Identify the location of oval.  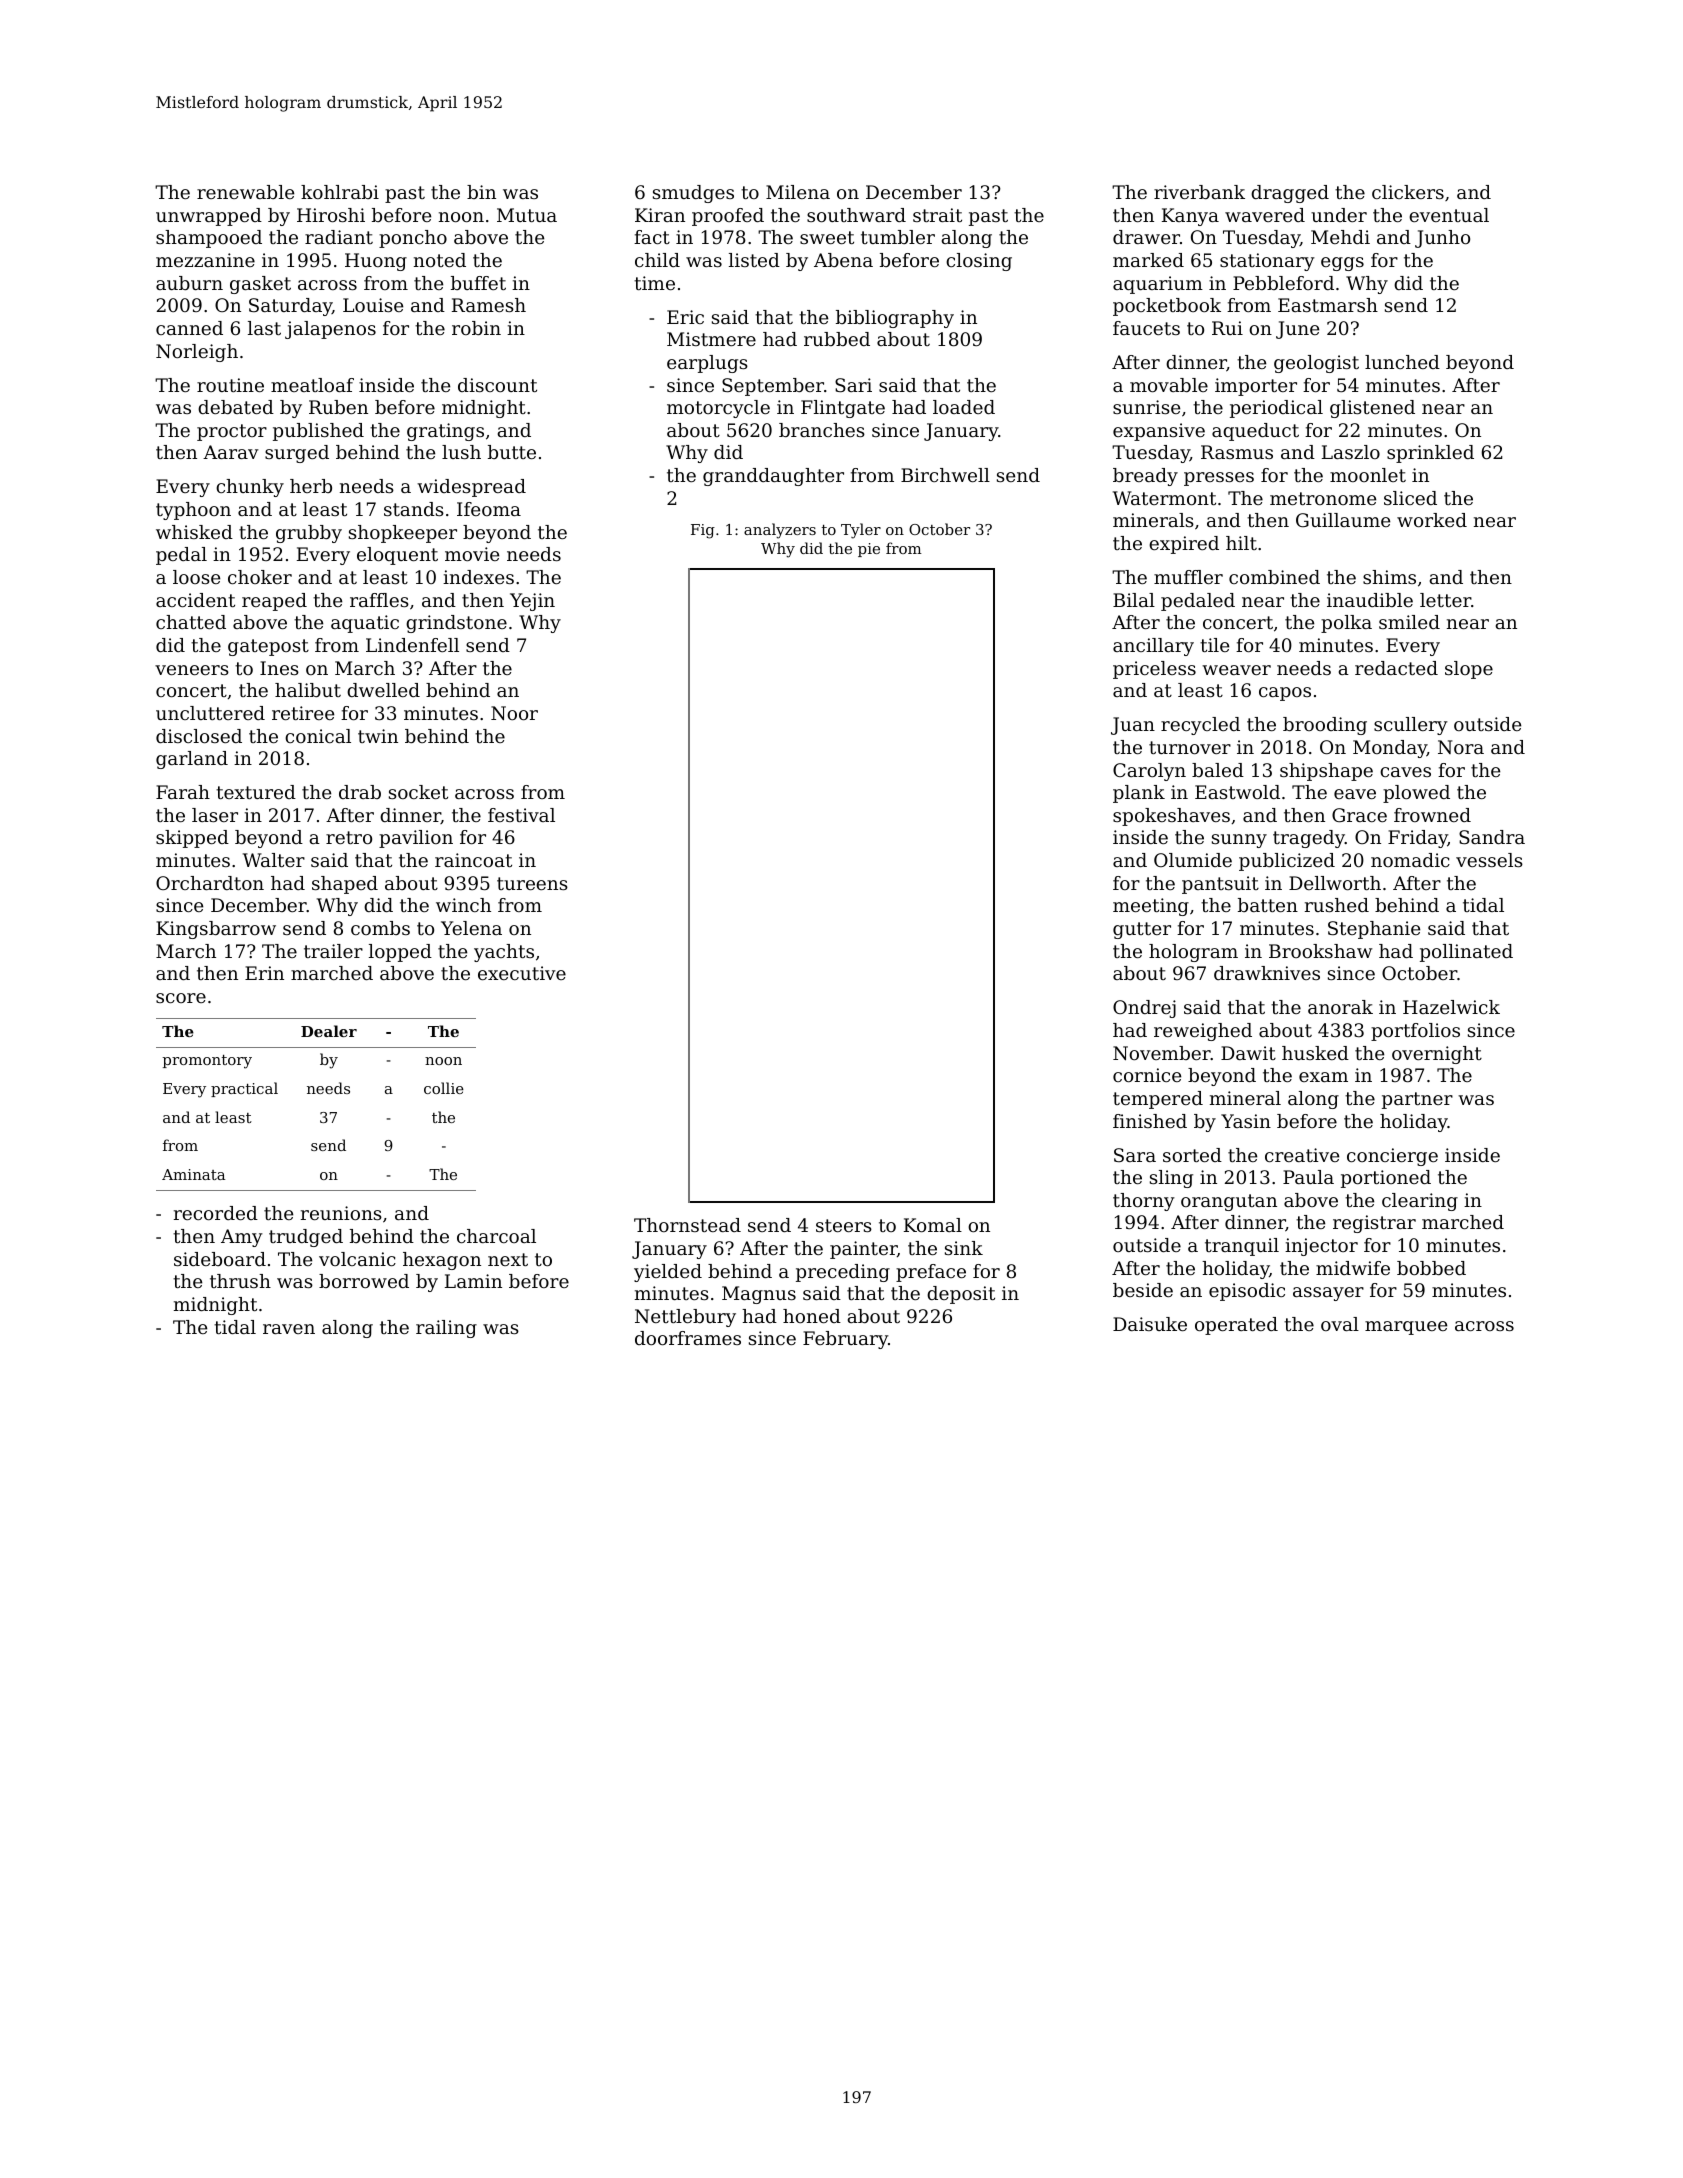
(1340, 1324).
